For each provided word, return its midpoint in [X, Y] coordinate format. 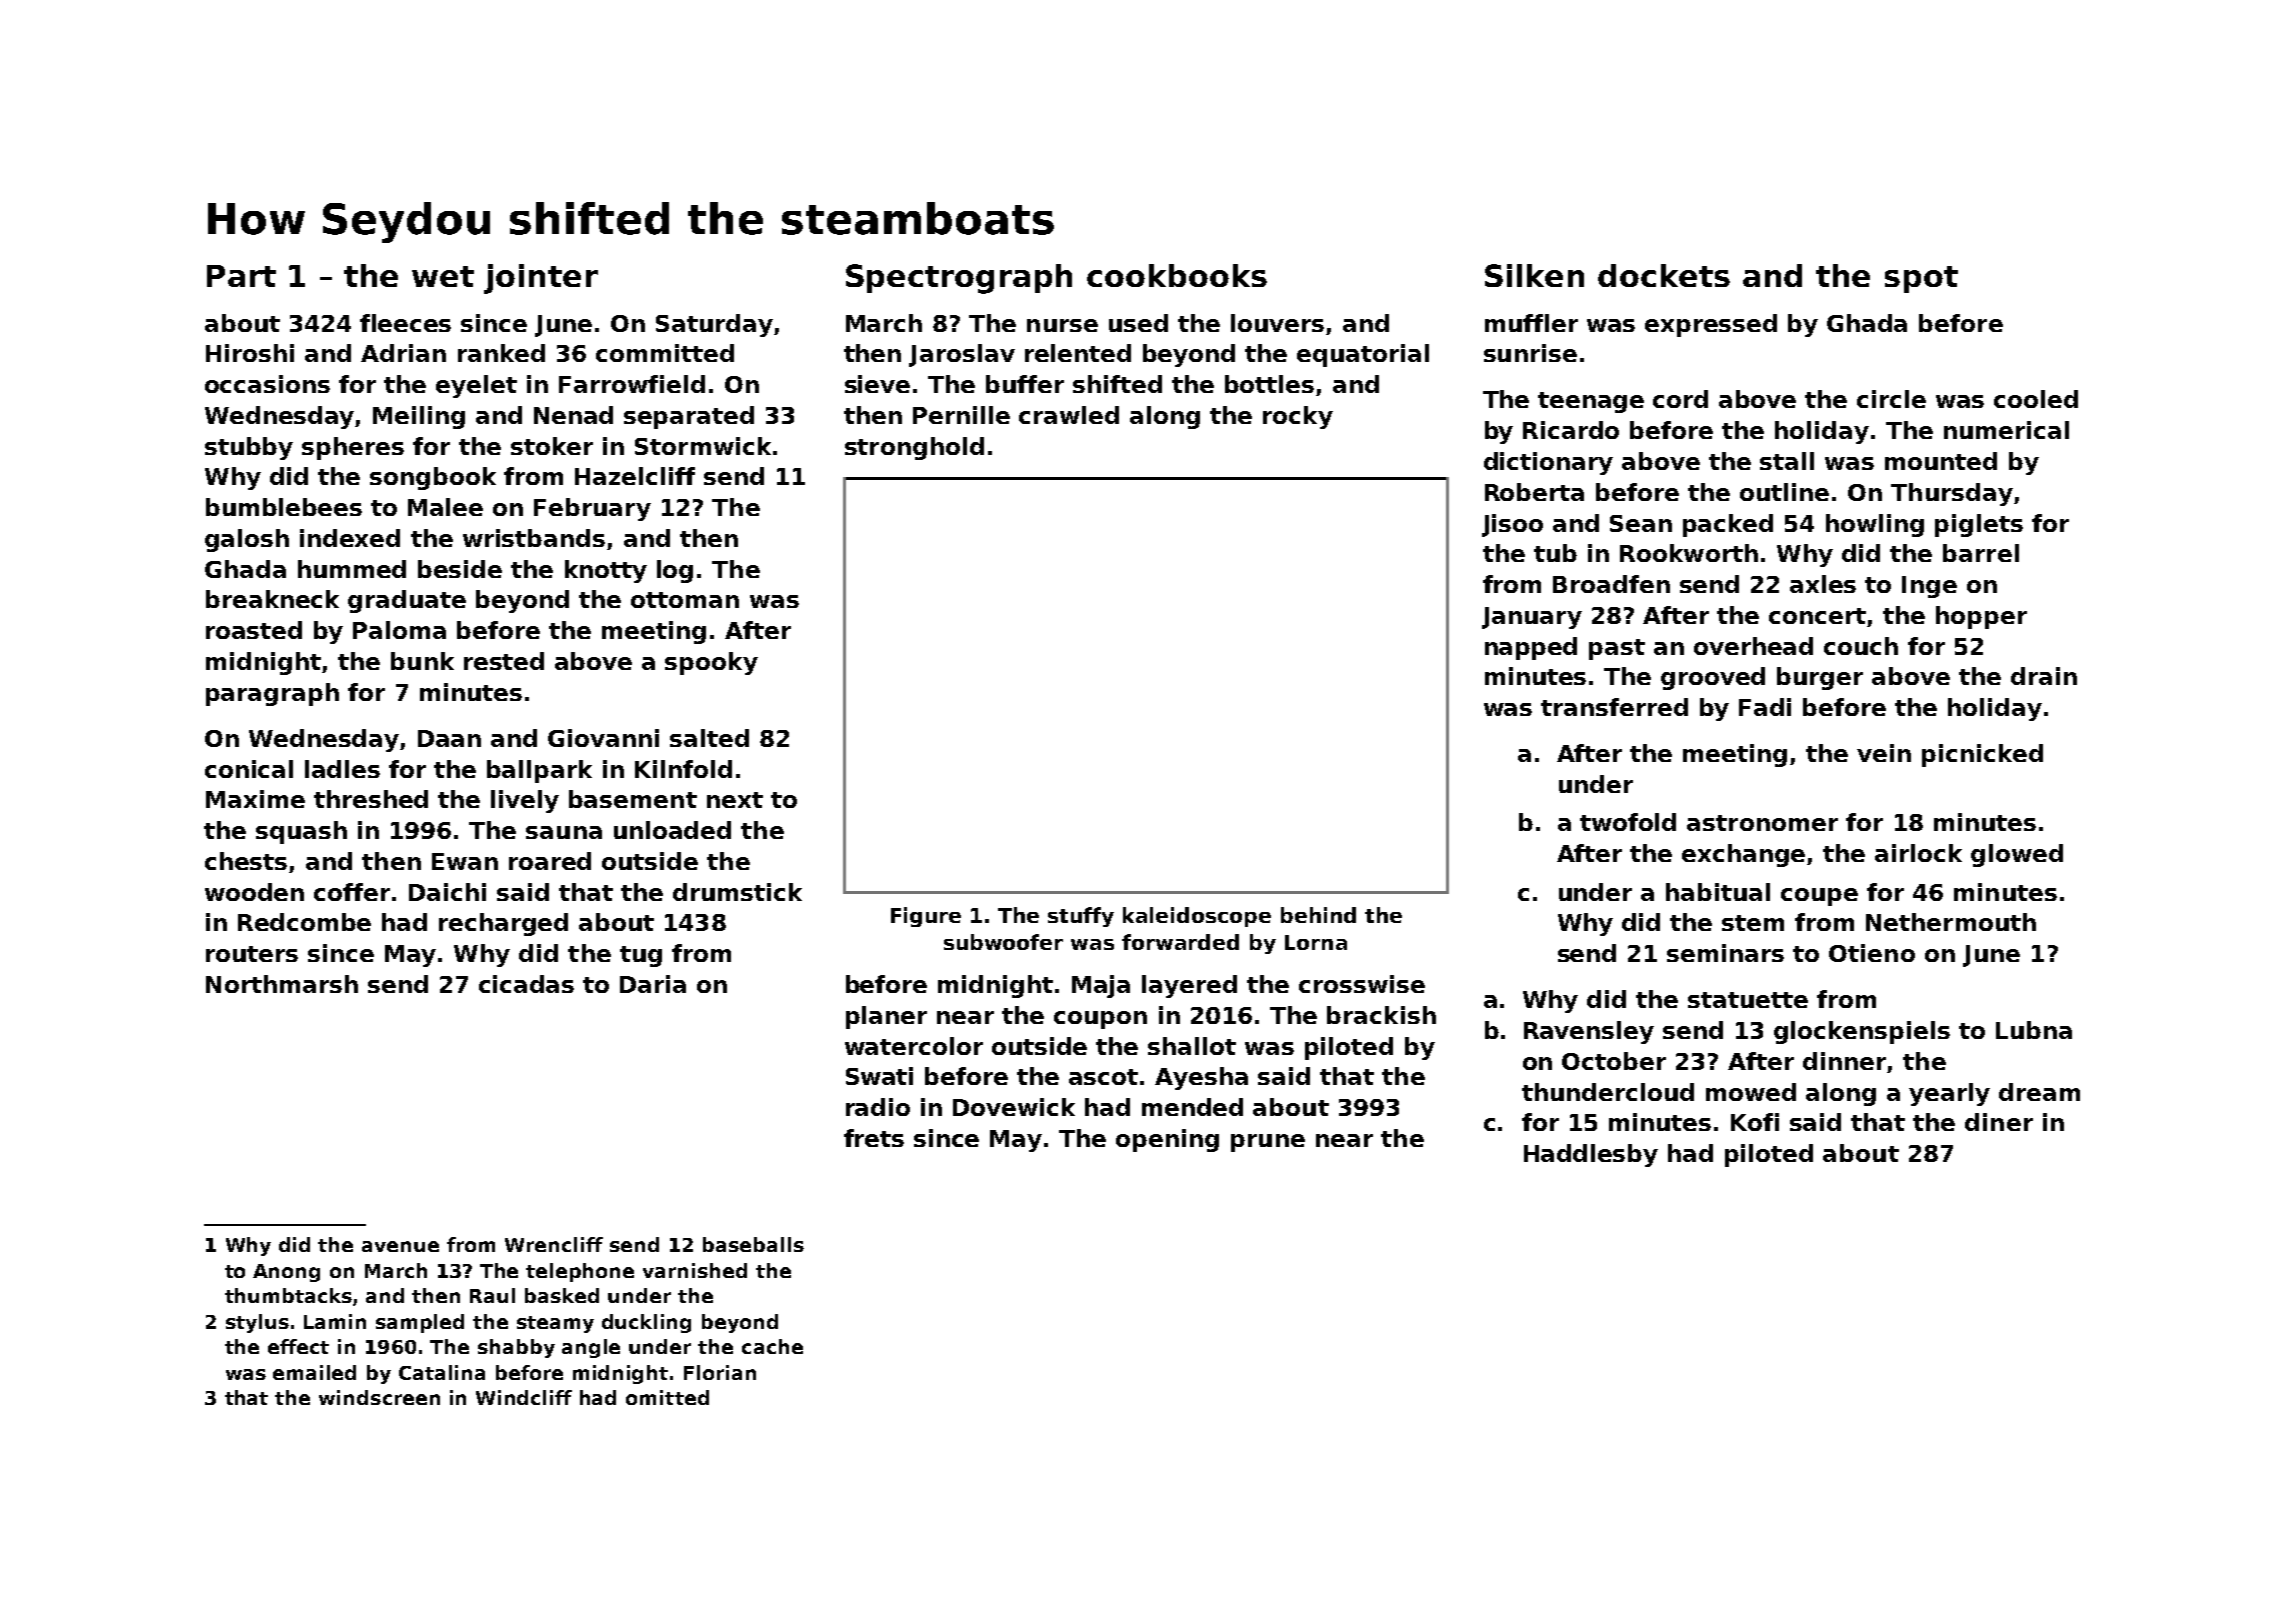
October [1614, 1061]
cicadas [526, 984]
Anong [286, 1273]
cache [772, 1346]
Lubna [2034, 1030]
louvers [1277, 323]
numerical [2006, 430]
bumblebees [284, 507]
